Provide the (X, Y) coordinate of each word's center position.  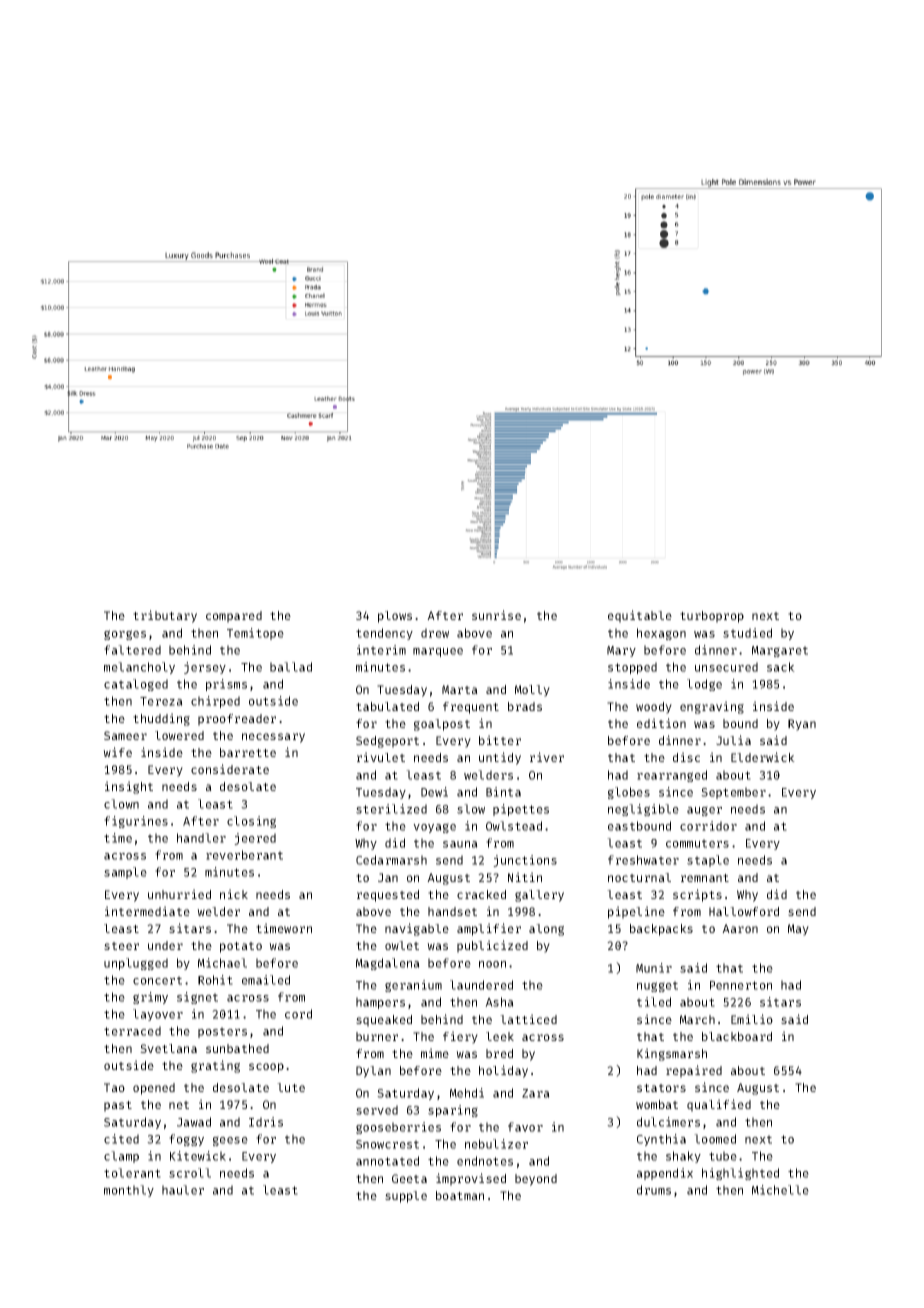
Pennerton (741, 985)
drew (435, 633)
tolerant (132, 1173)
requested (388, 896)
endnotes (485, 1161)
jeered (255, 839)
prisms (226, 685)
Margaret (780, 651)
